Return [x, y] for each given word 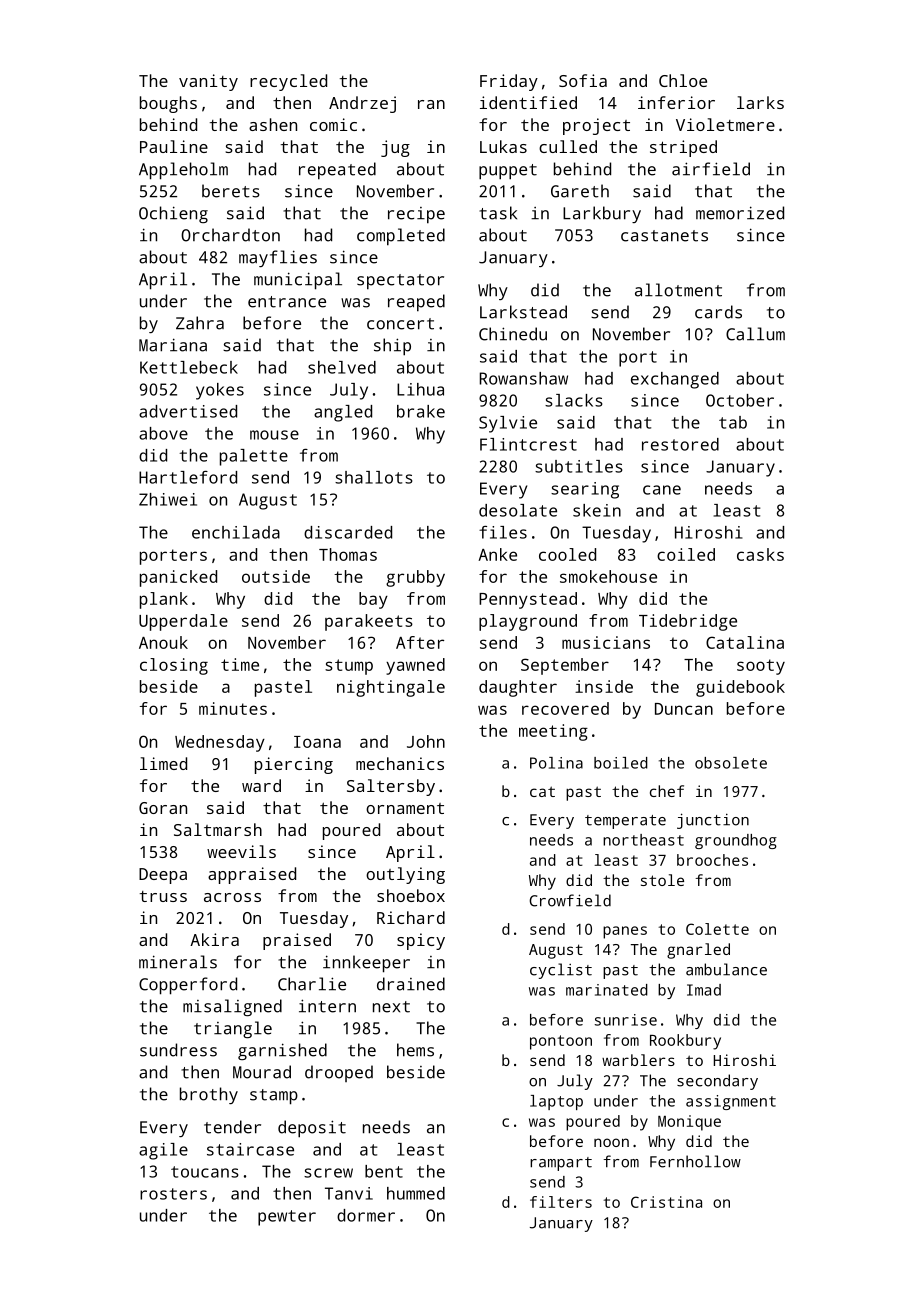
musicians [606, 642]
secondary [717, 1082]
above [163, 433]
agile [163, 1151]
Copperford [188, 986]
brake [421, 411]
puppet [508, 172]
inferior [676, 102]
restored [680, 444]
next [391, 1007]
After [420, 642]
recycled [288, 82]
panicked [178, 578]
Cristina [666, 1202]
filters [561, 1202]
